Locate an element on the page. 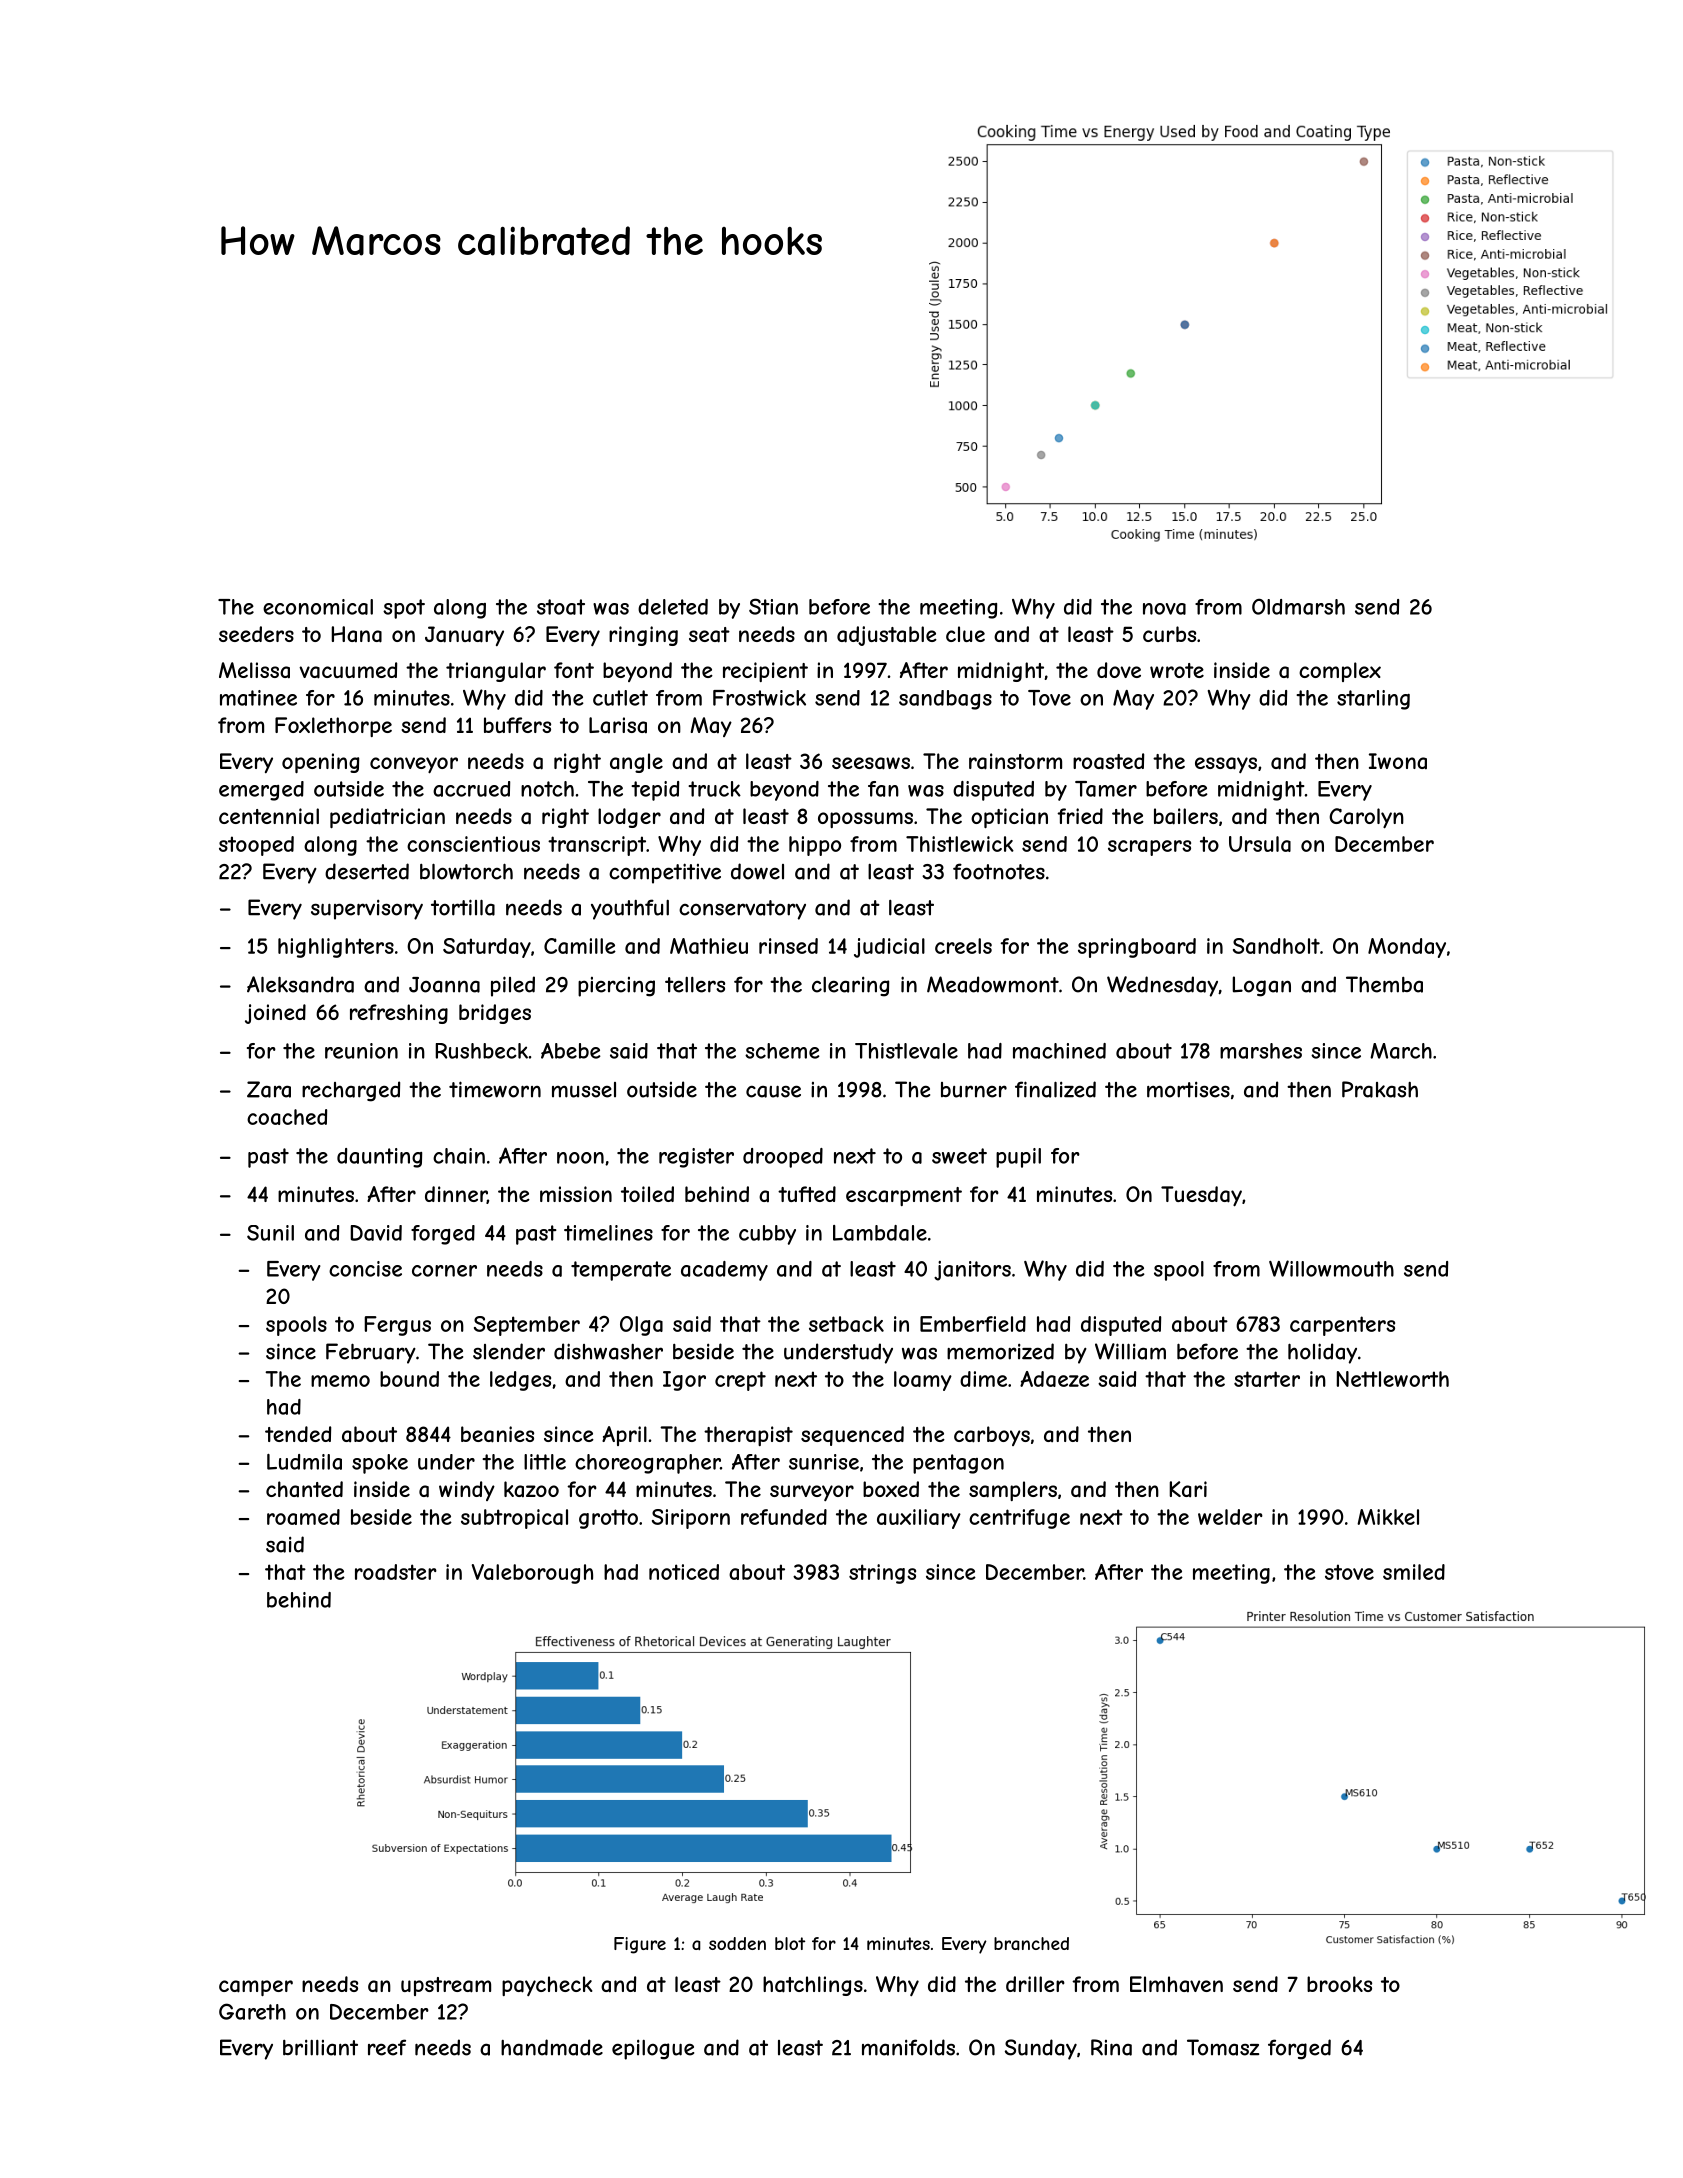 The height and width of the document is (2178, 1683). stooped is located at coordinates (256, 846).
